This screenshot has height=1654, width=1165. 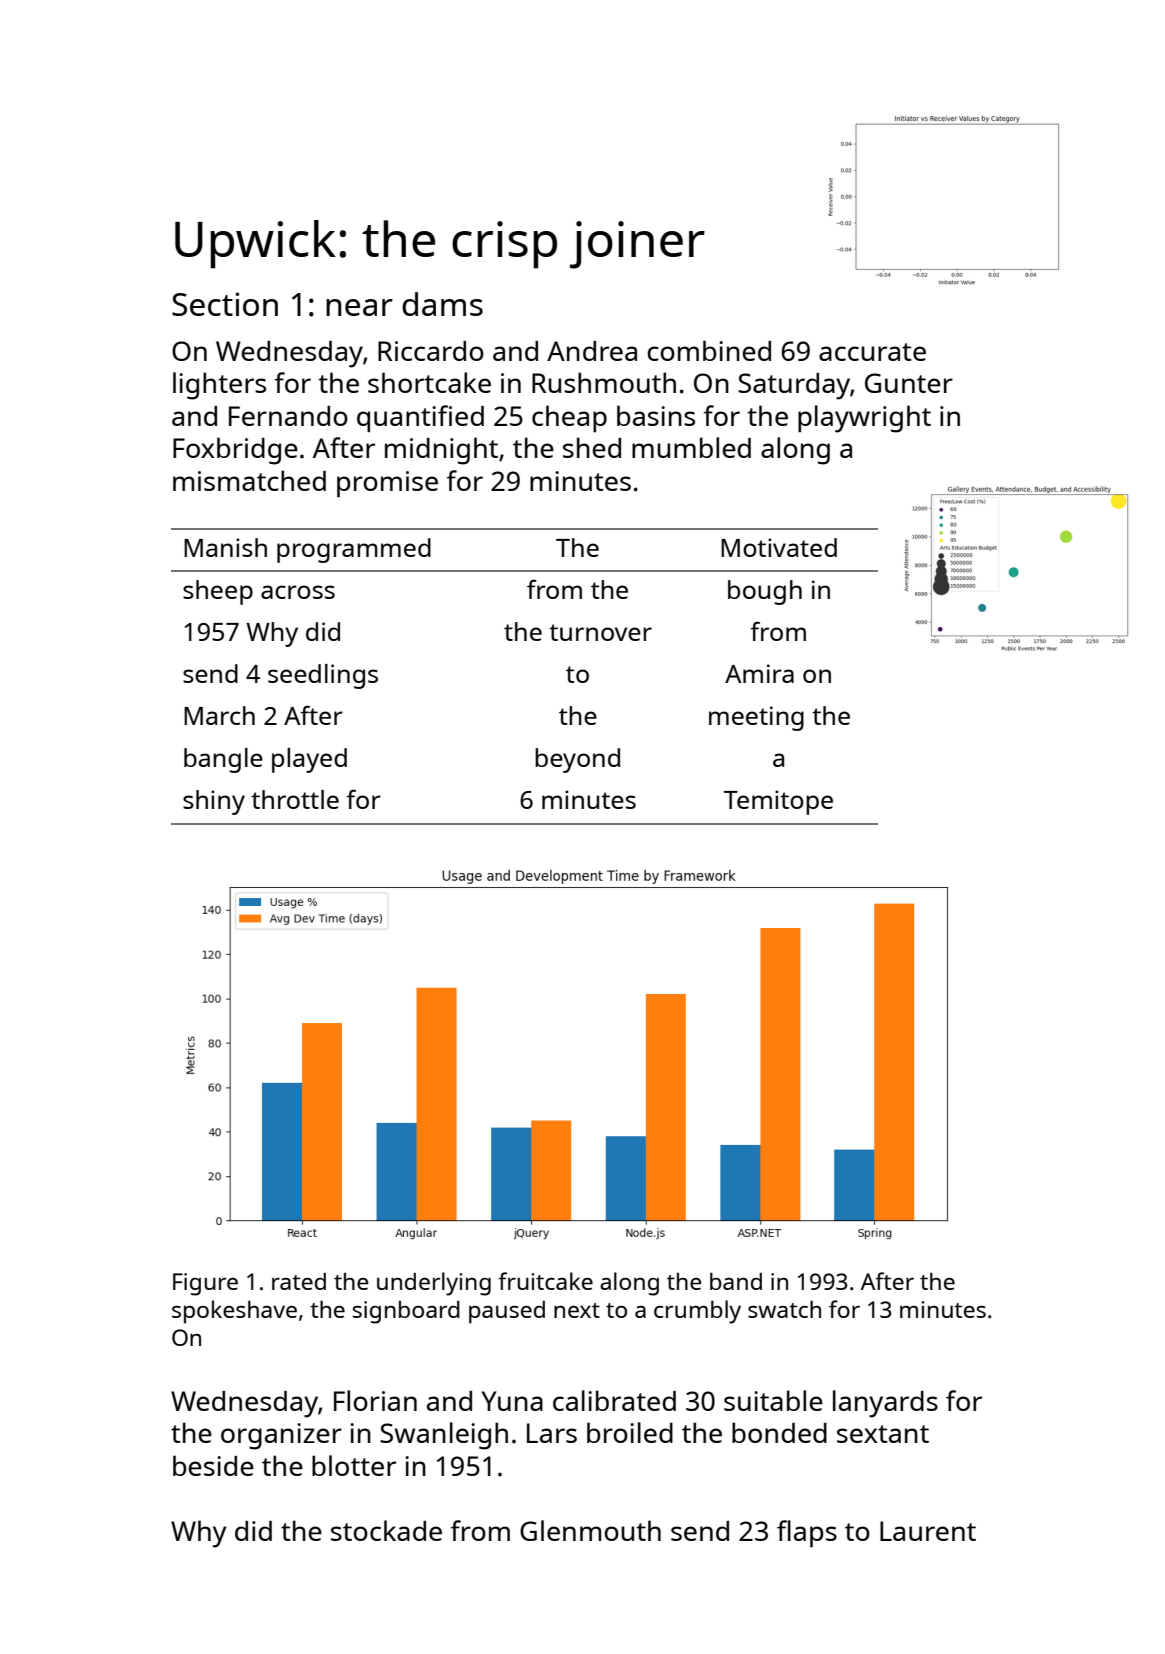 What do you see at coordinates (386, 1530) in the screenshot?
I see `stockade` at bounding box center [386, 1530].
